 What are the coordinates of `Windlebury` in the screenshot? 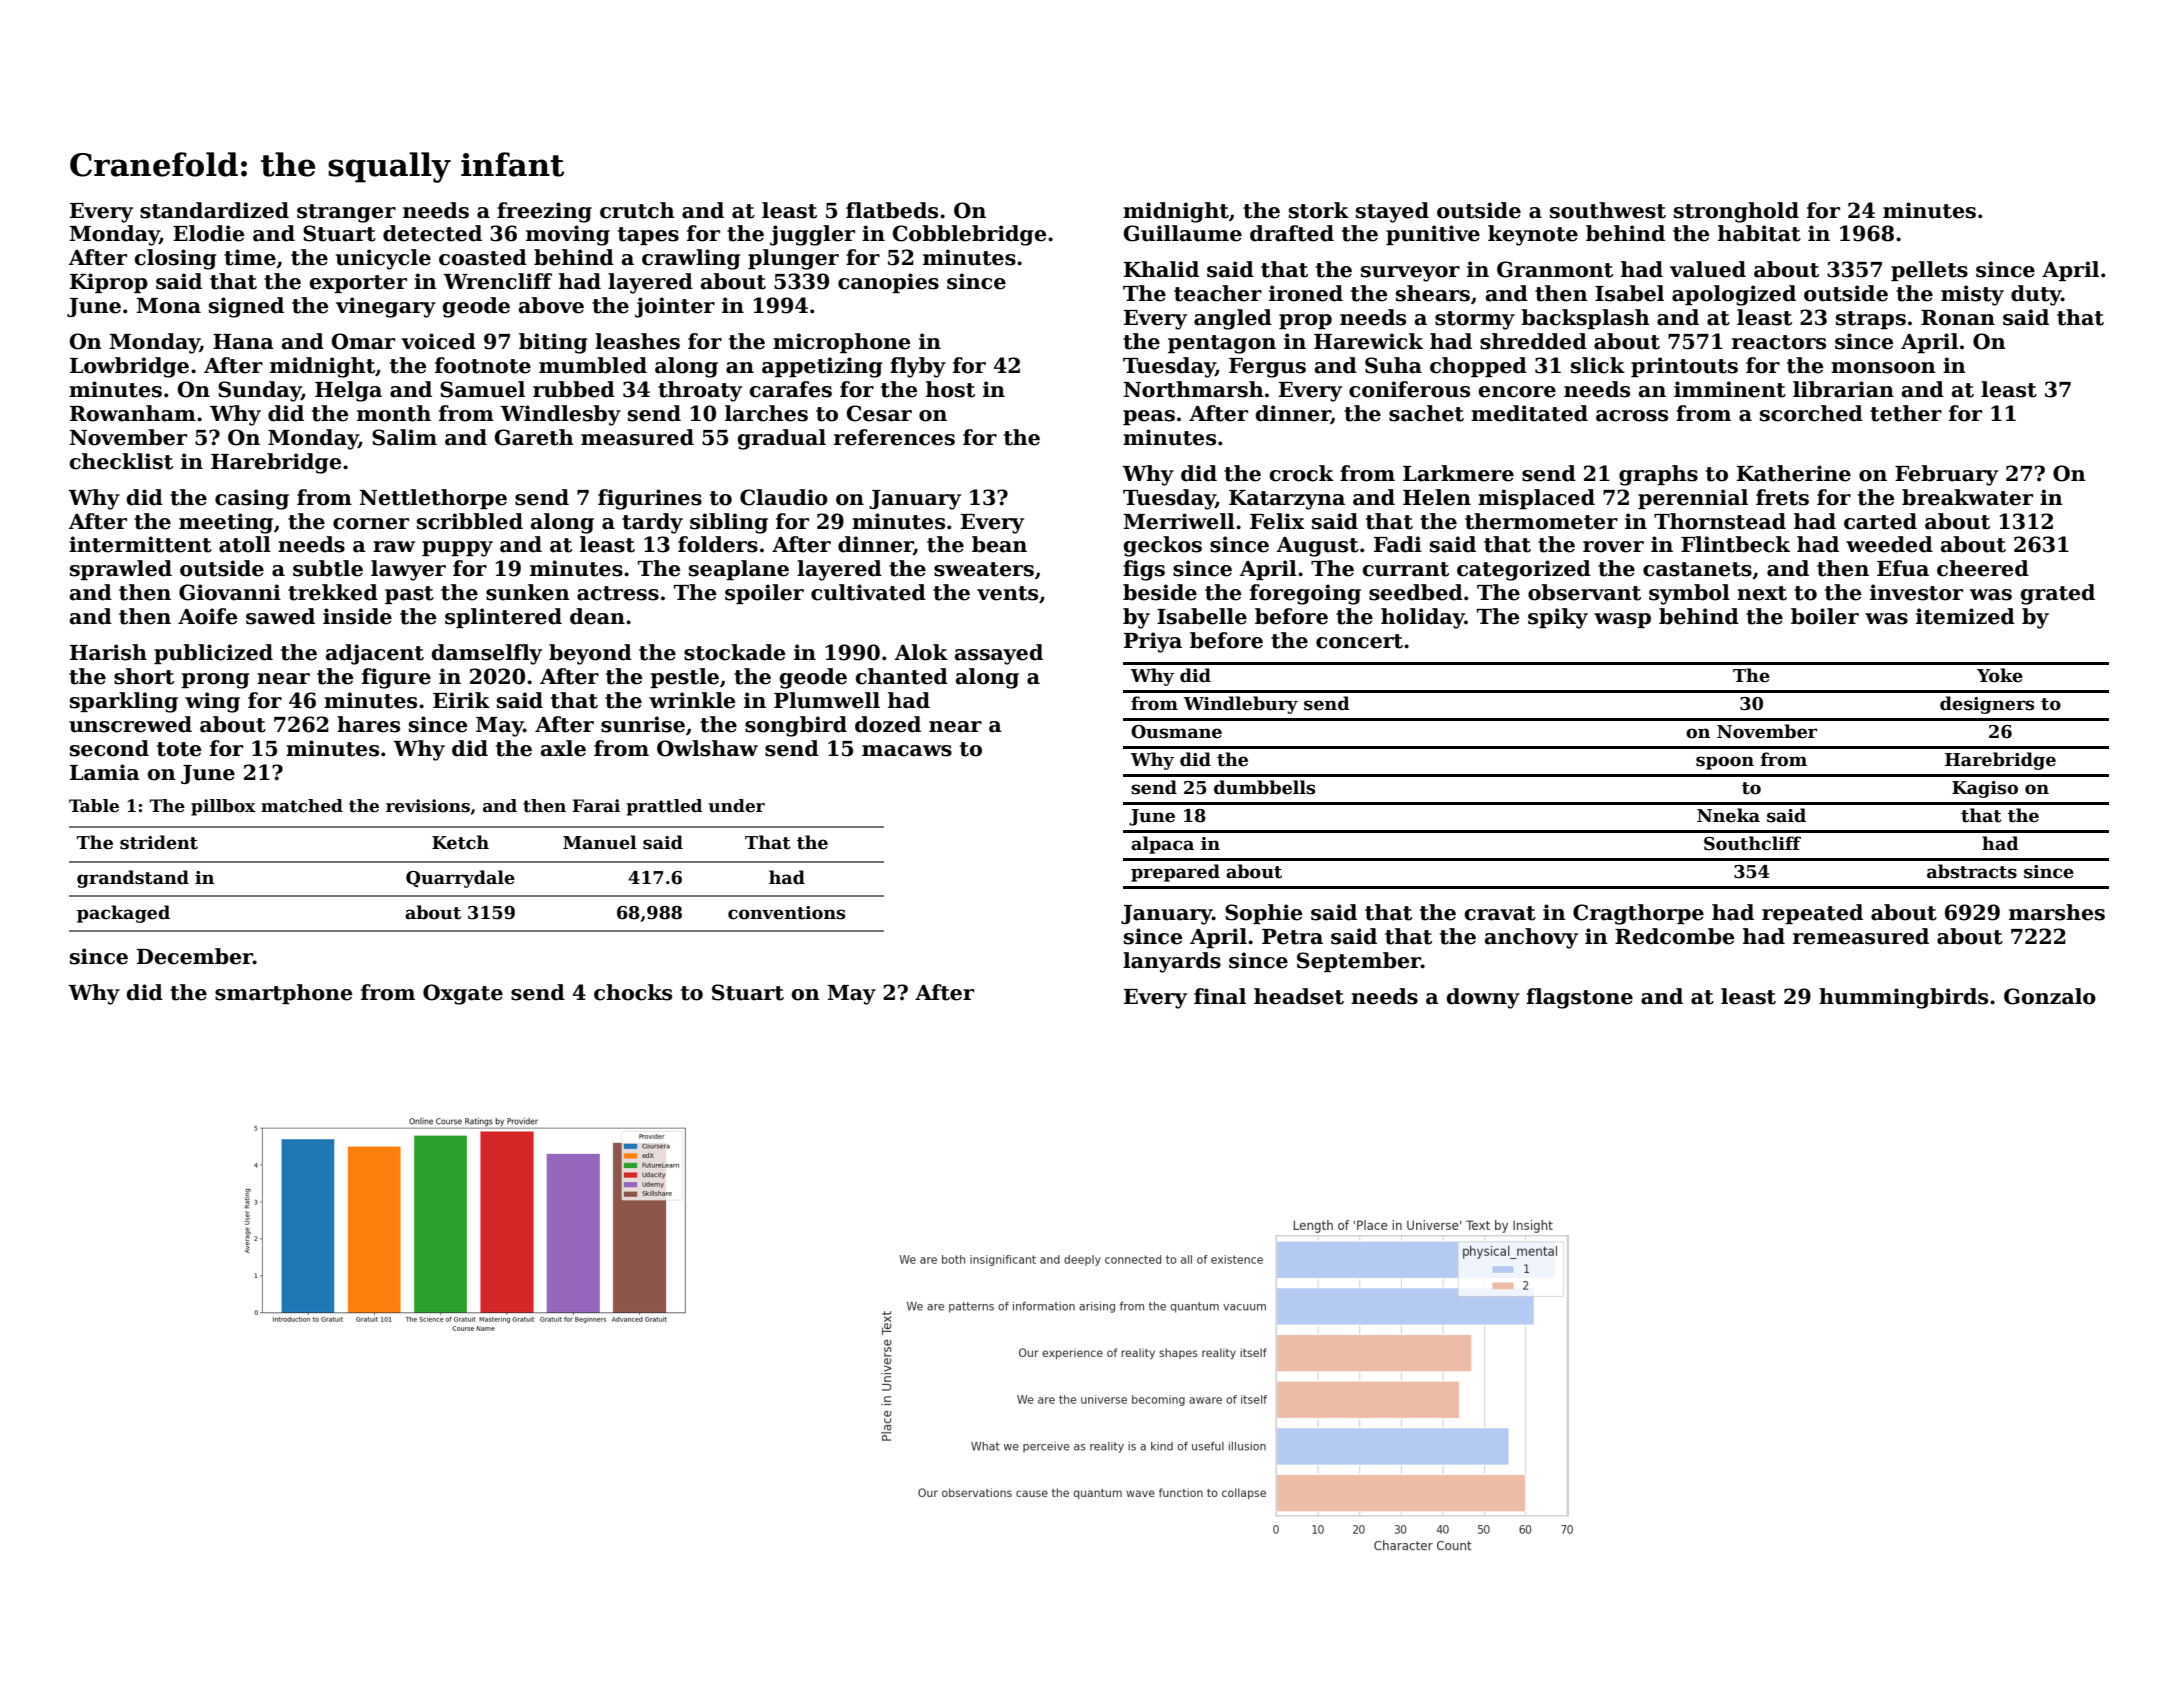 It's located at (1241, 705).
